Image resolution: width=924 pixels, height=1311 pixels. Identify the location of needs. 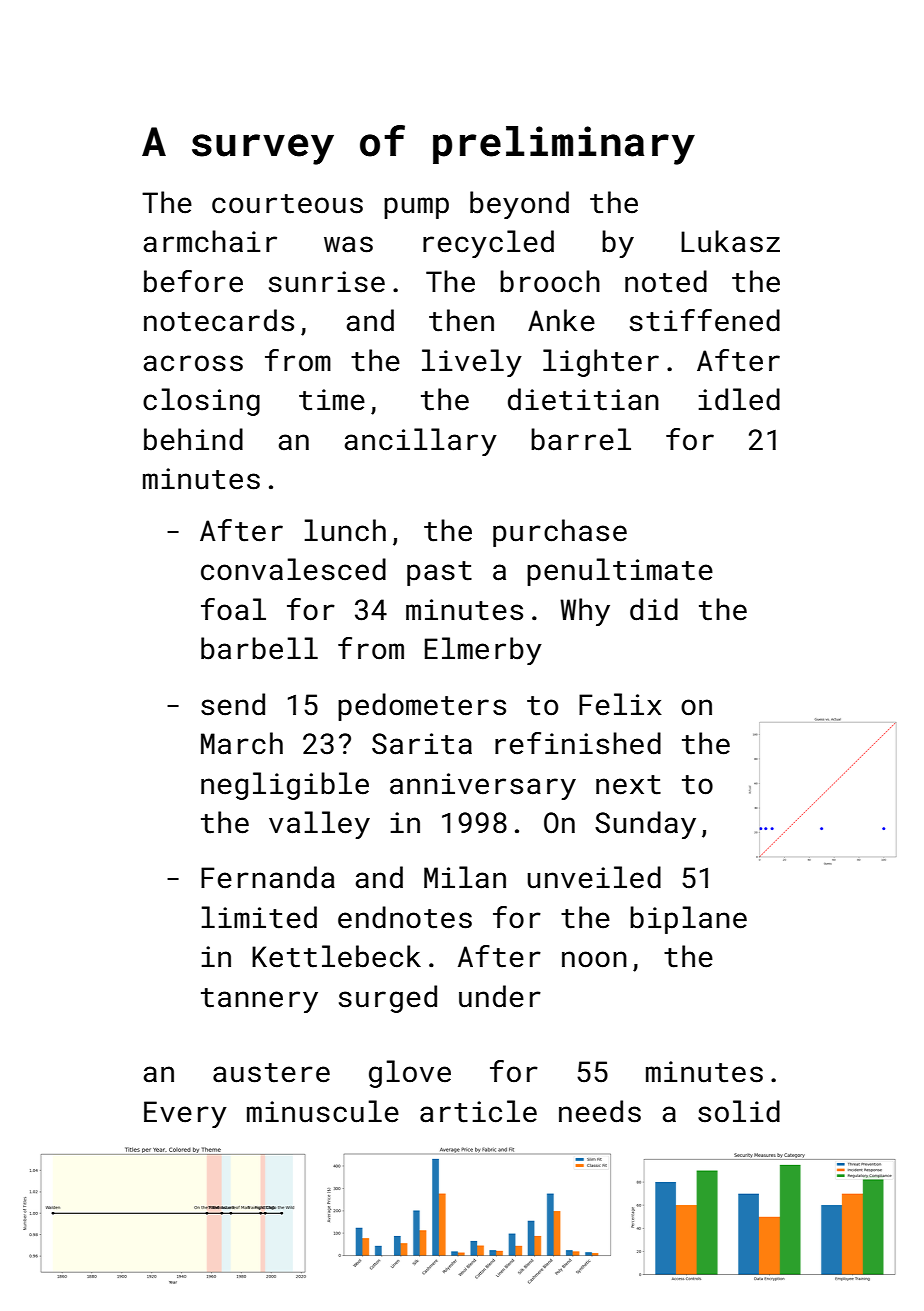
(600, 1111).
